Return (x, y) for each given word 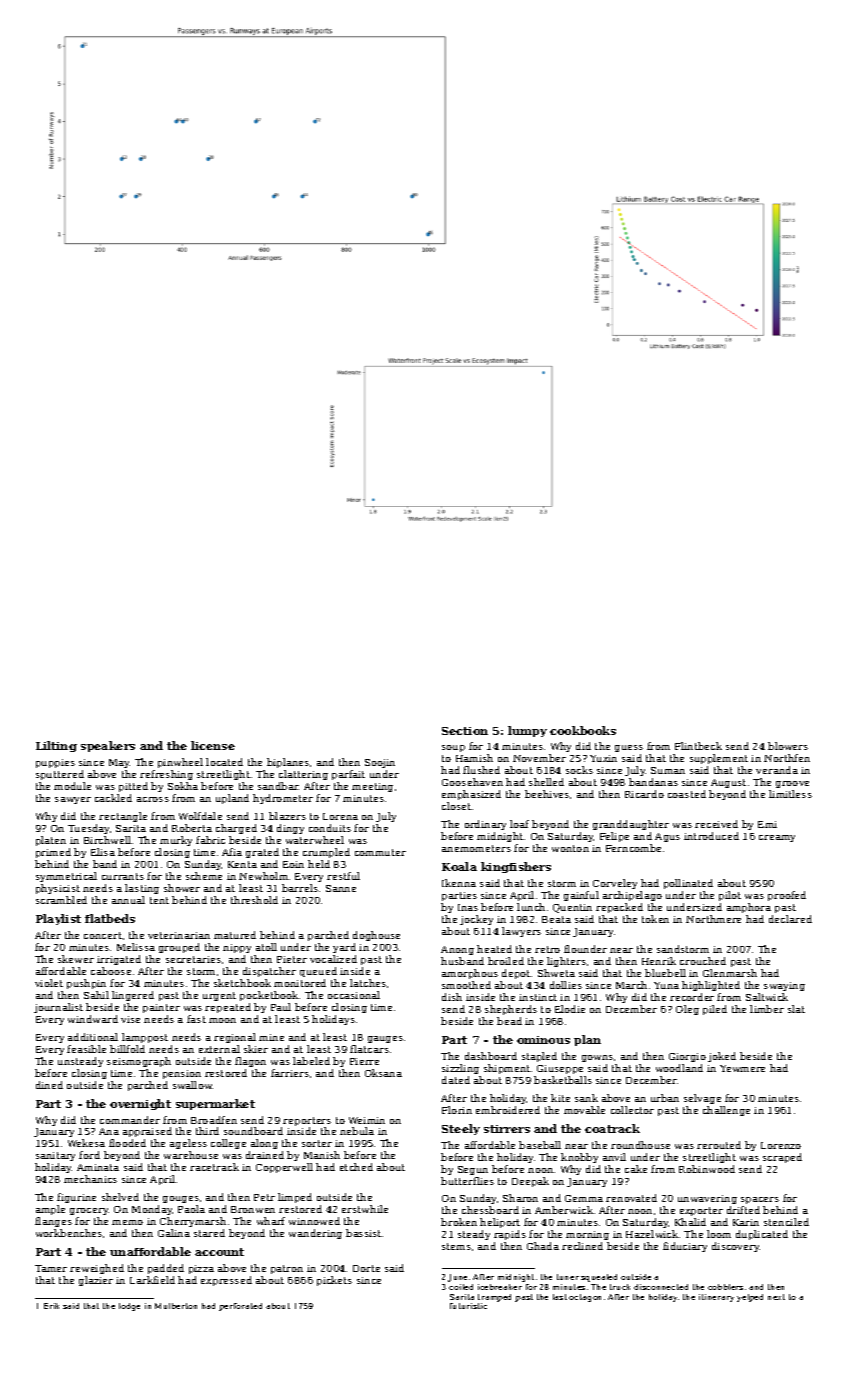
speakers (108, 746)
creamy (777, 838)
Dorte (366, 1268)
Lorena (340, 816)
